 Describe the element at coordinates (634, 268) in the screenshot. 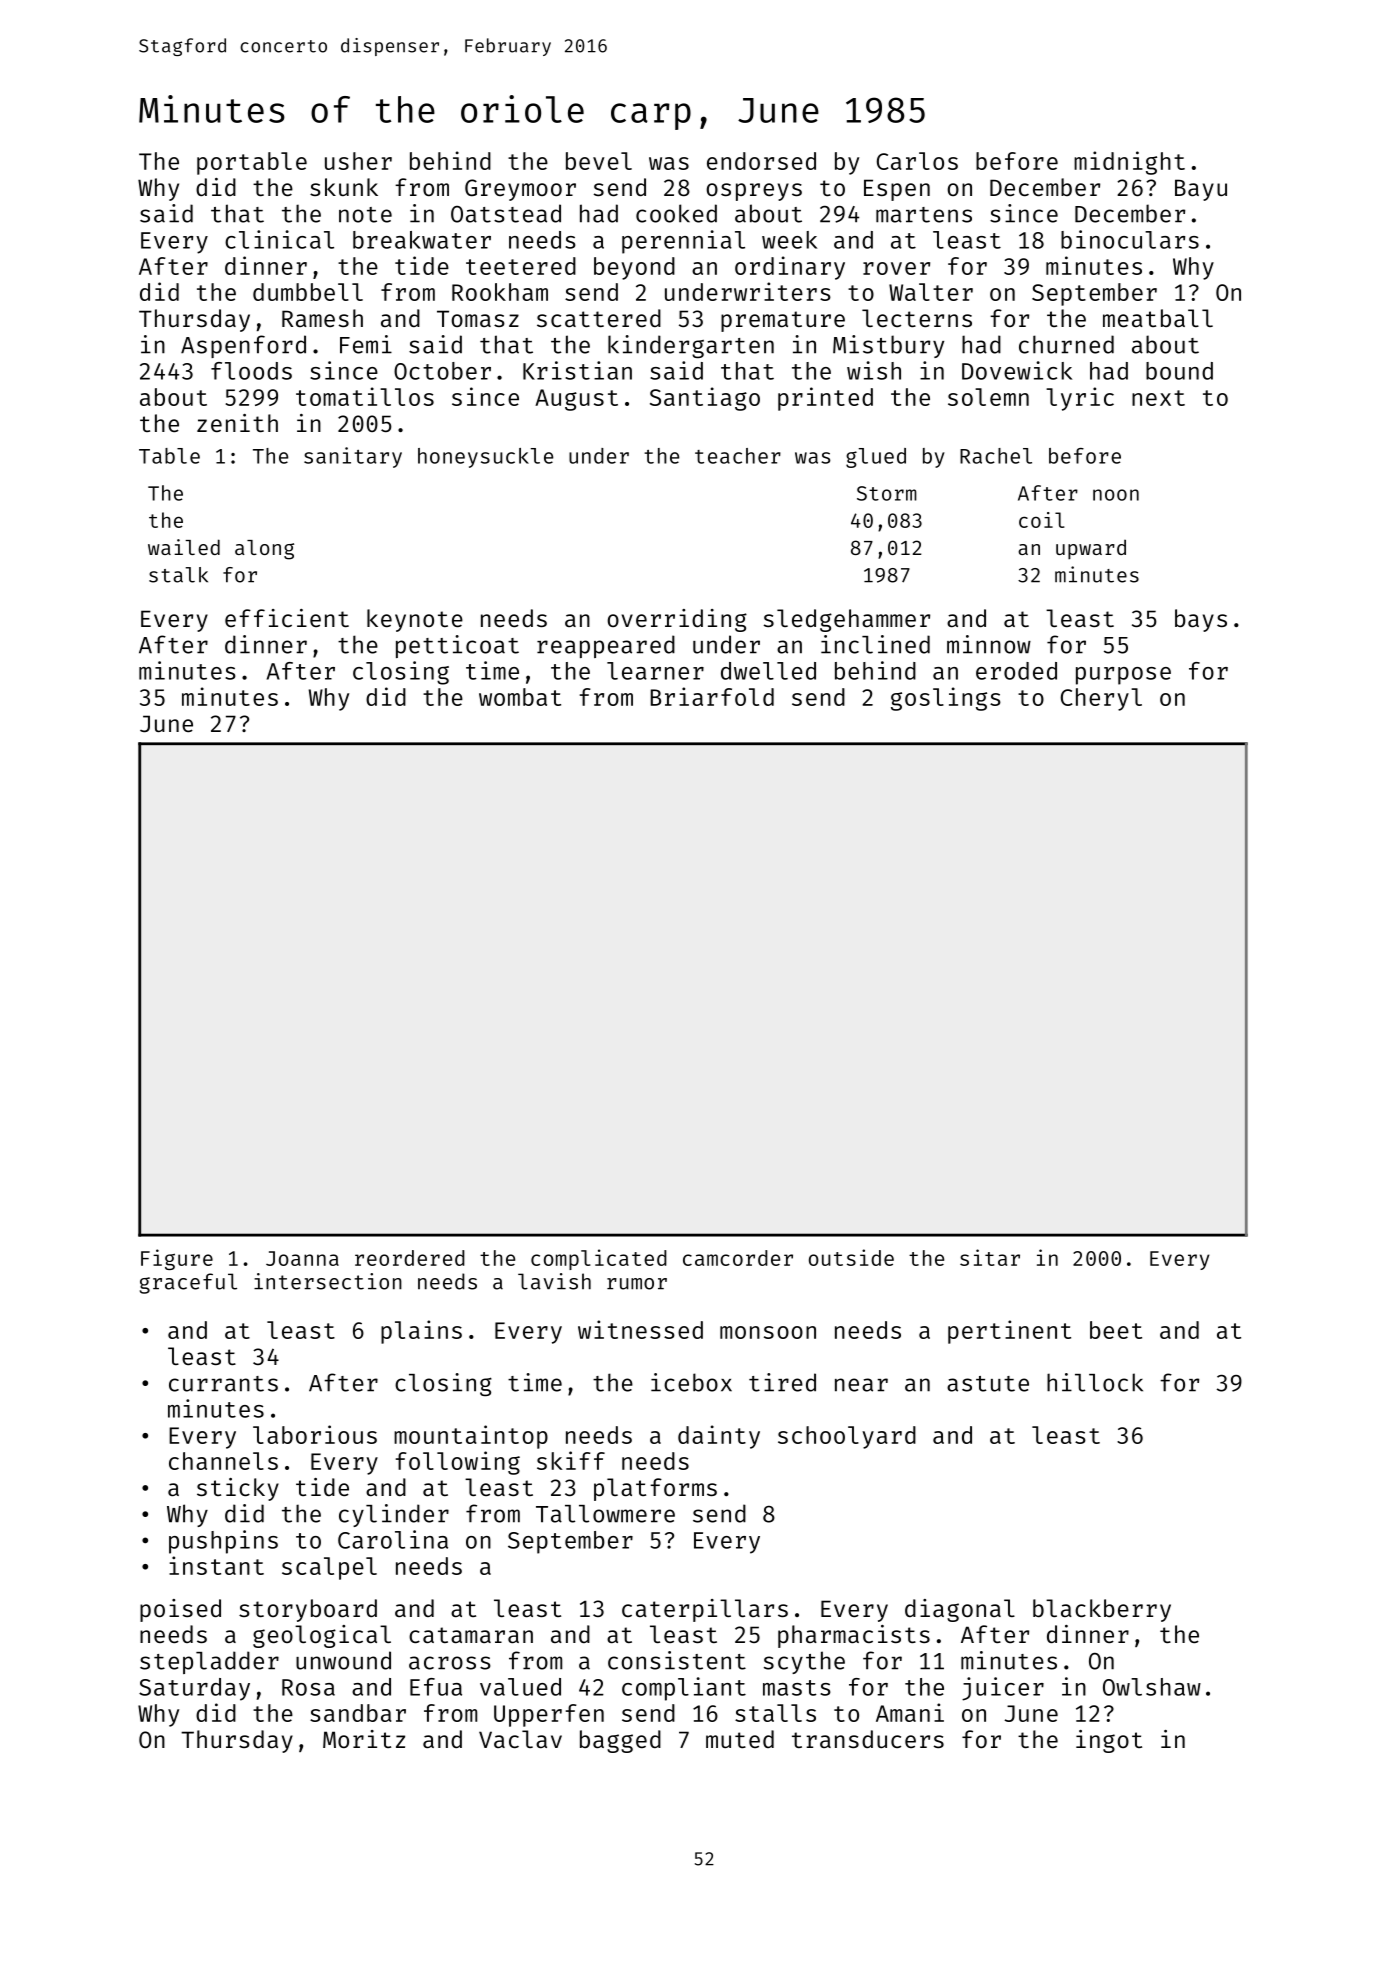

I see `beyond` at that location.
